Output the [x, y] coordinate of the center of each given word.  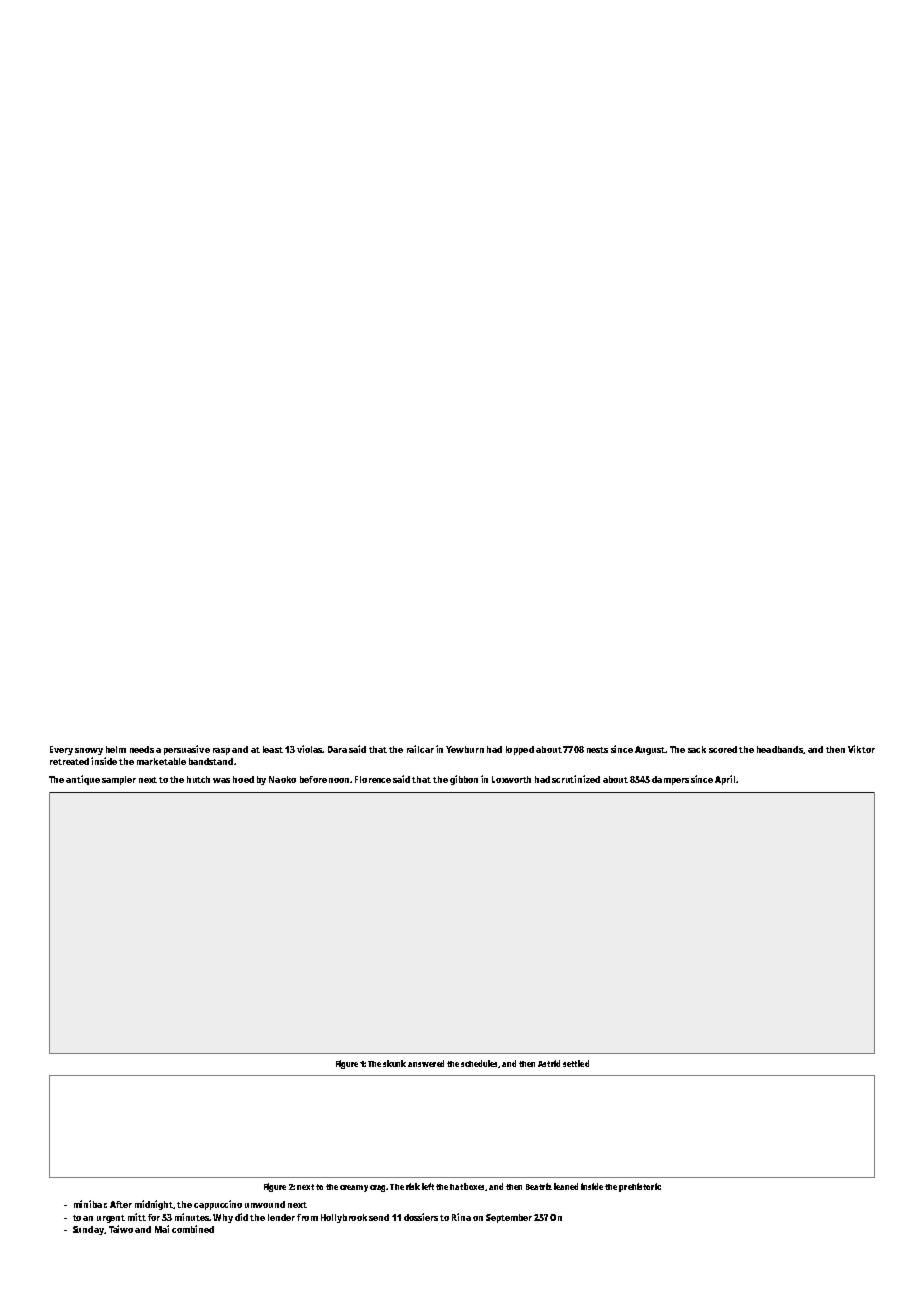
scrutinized [576, 779]
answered [426, 1063]
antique [83, 780]
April [725, 780]
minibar [90, 1204]
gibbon [464, 780]
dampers [670, 780]
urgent [111, 1219]
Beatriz [539, 1186]
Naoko [282, 779]
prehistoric [640, 1187]
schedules [480, 1064]
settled [576, 1063]
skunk [394, 1063]
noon [340, 780]
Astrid [549, 1063]
